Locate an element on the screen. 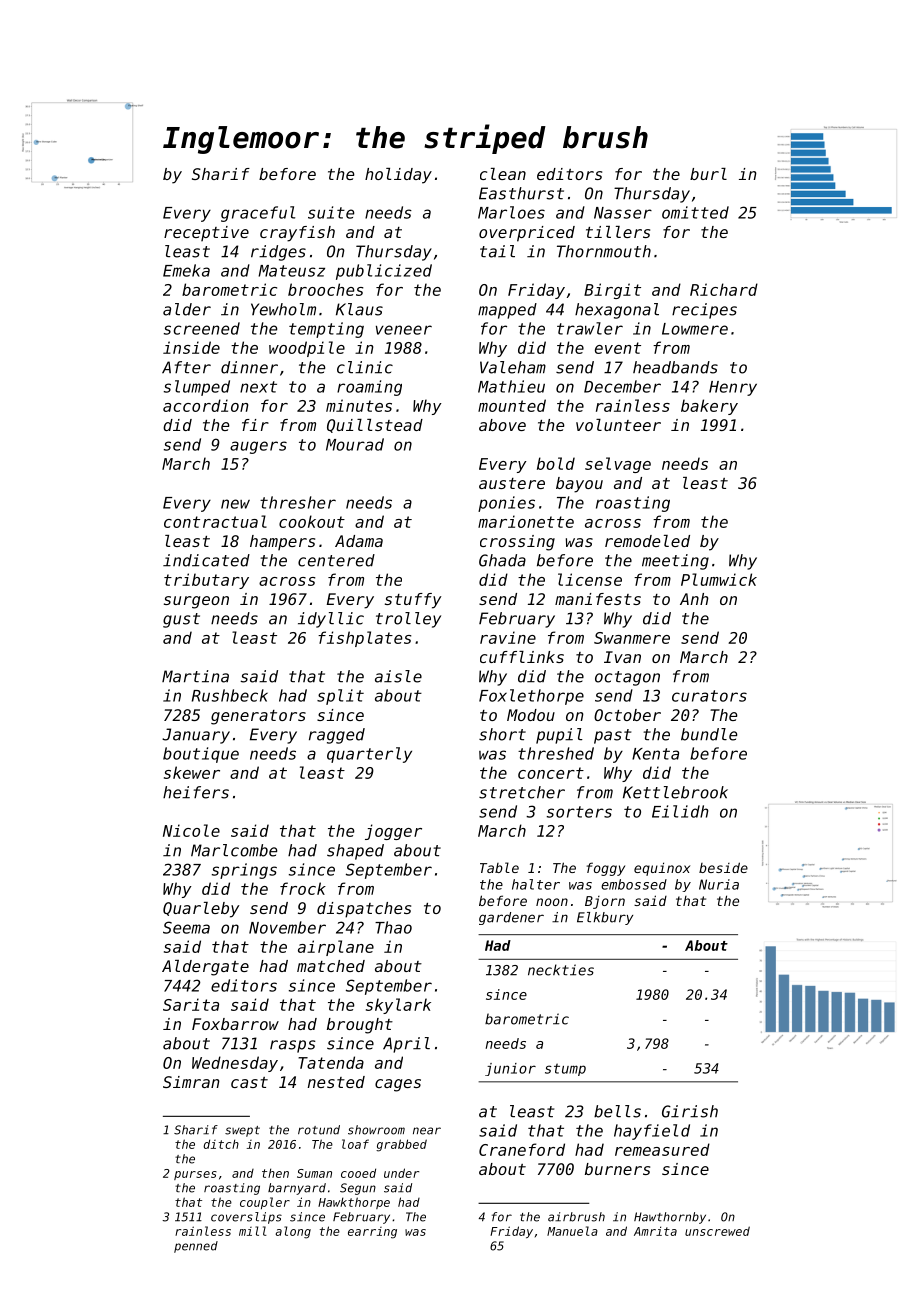 This screenshot has width=924, height=1311. holiday is located at coordinates (398, 176).
